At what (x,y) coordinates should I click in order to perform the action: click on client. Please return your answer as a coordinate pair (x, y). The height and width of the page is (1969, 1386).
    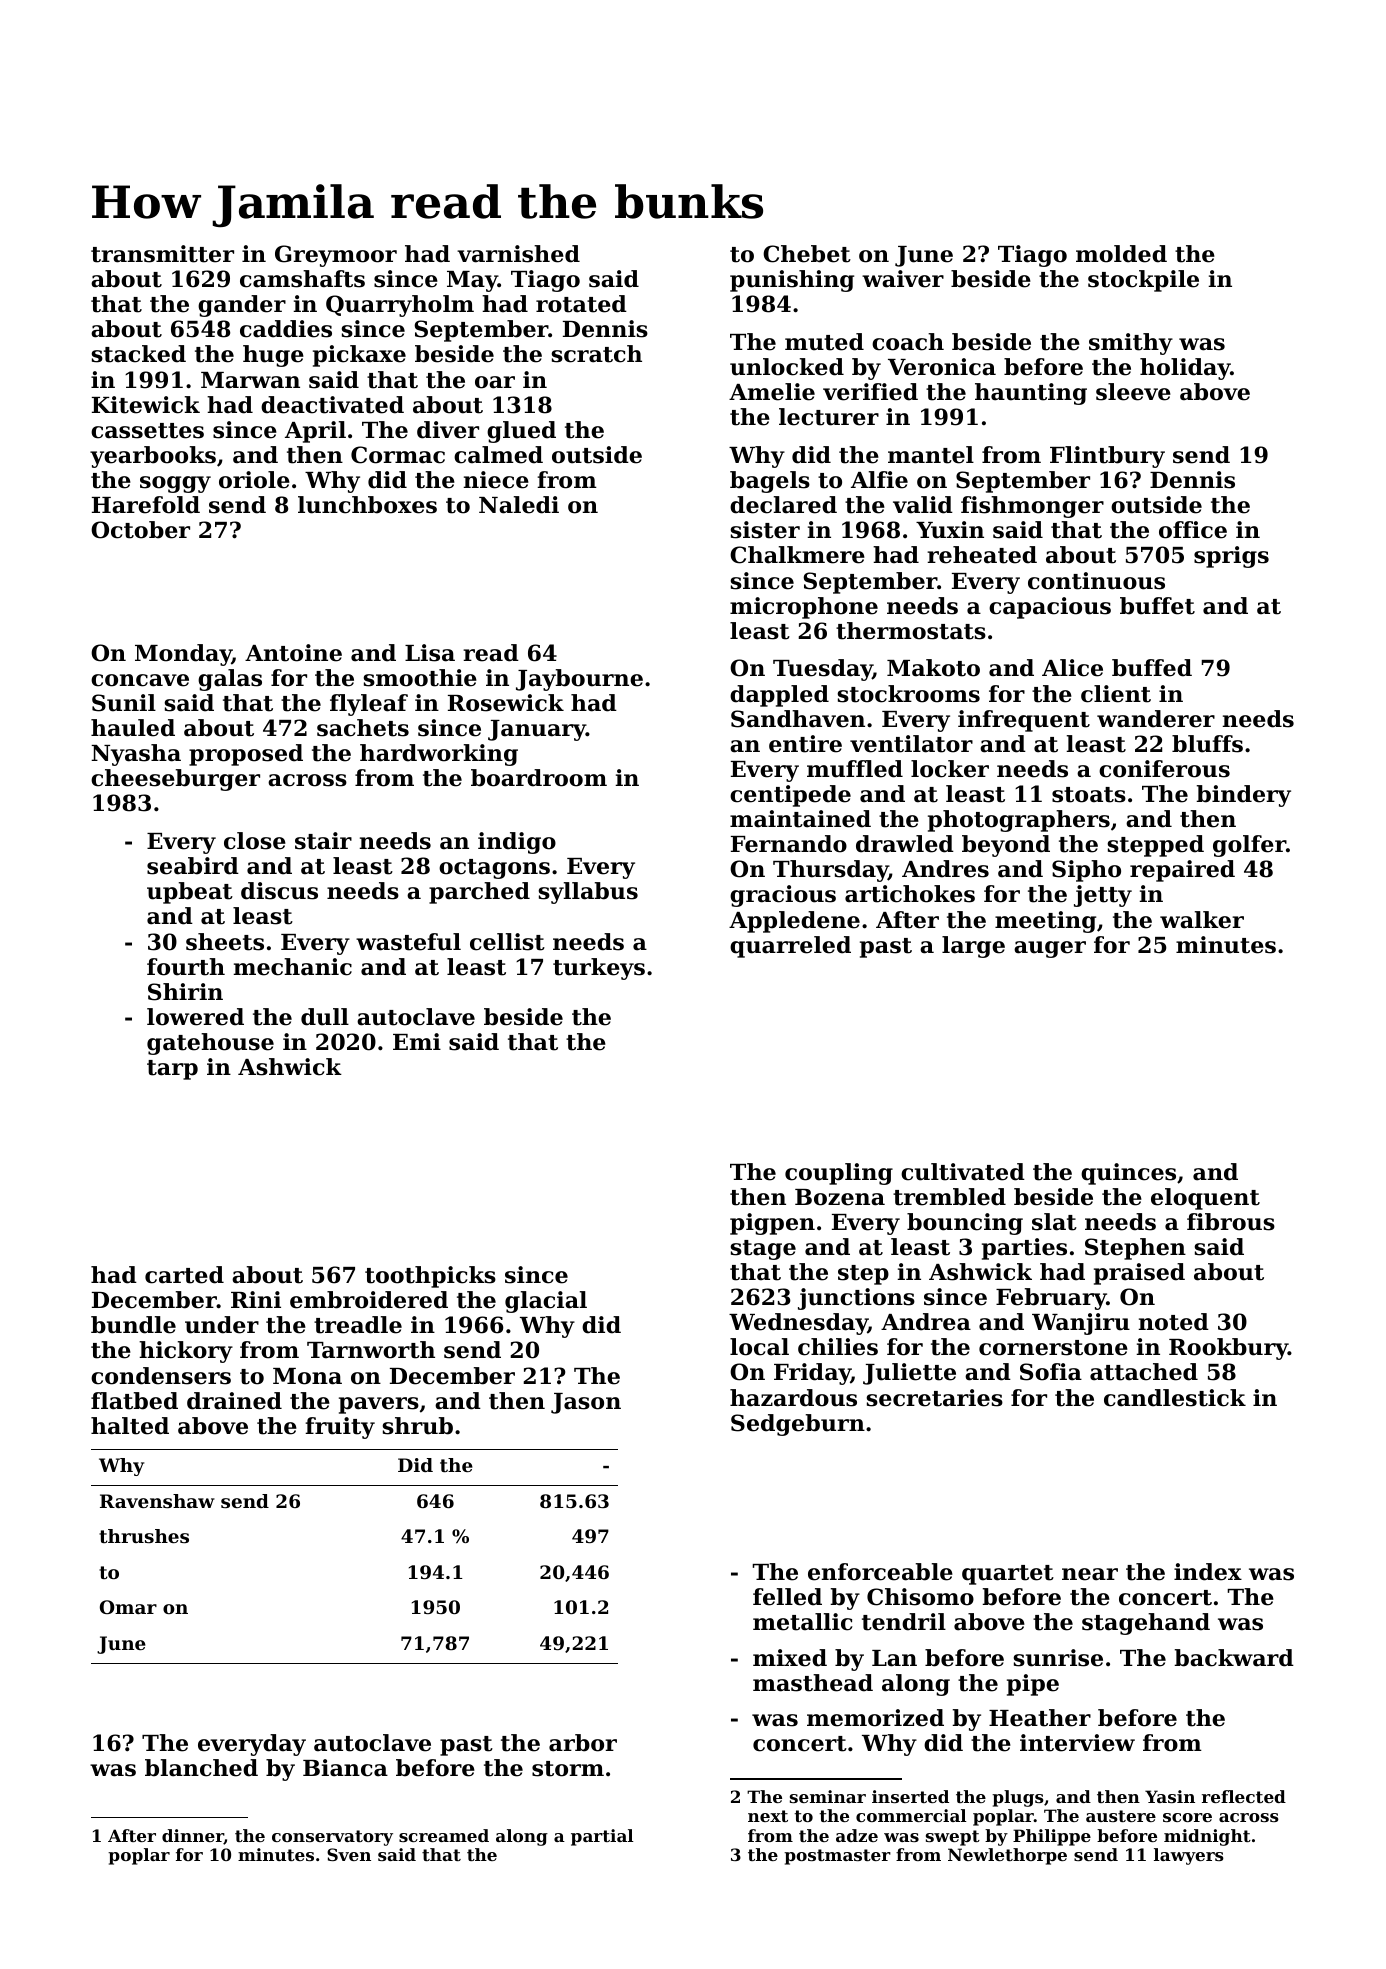
    Looking at the image, I should click on (1116, 694).
